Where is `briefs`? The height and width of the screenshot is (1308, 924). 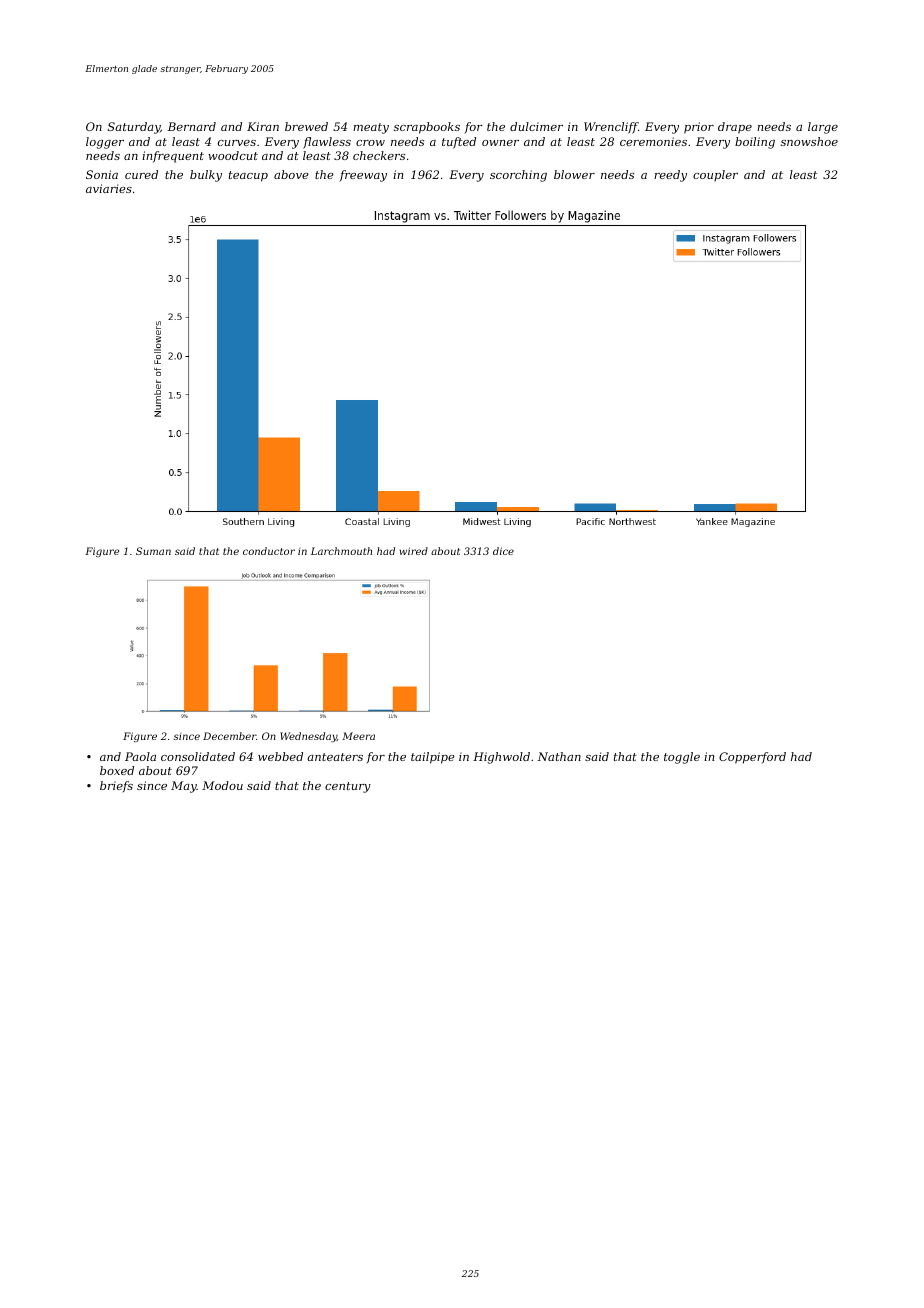 briefs is located at coordinates (116, 787).
